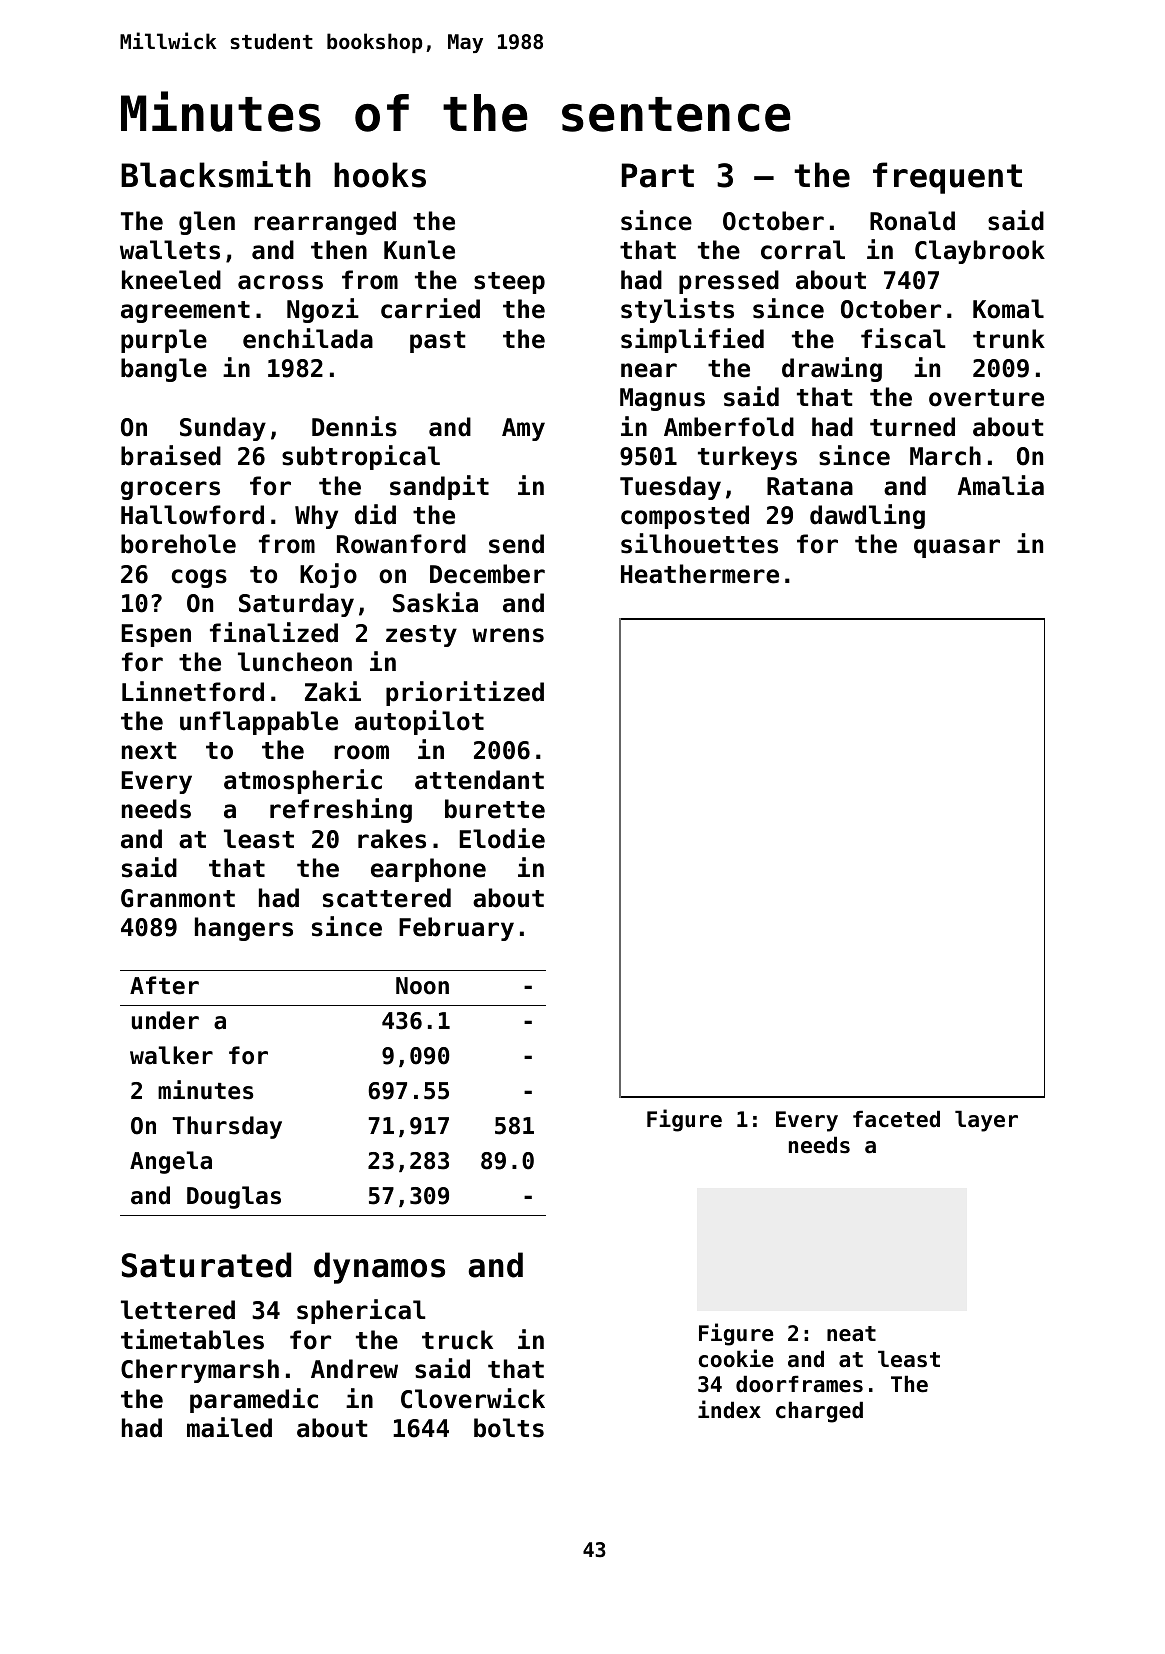 The width and height of the image is (1165, 1654). What do you see at coordinates (867, 516) in the image?
I see `dawdling` at bounding box center [867, 516].
